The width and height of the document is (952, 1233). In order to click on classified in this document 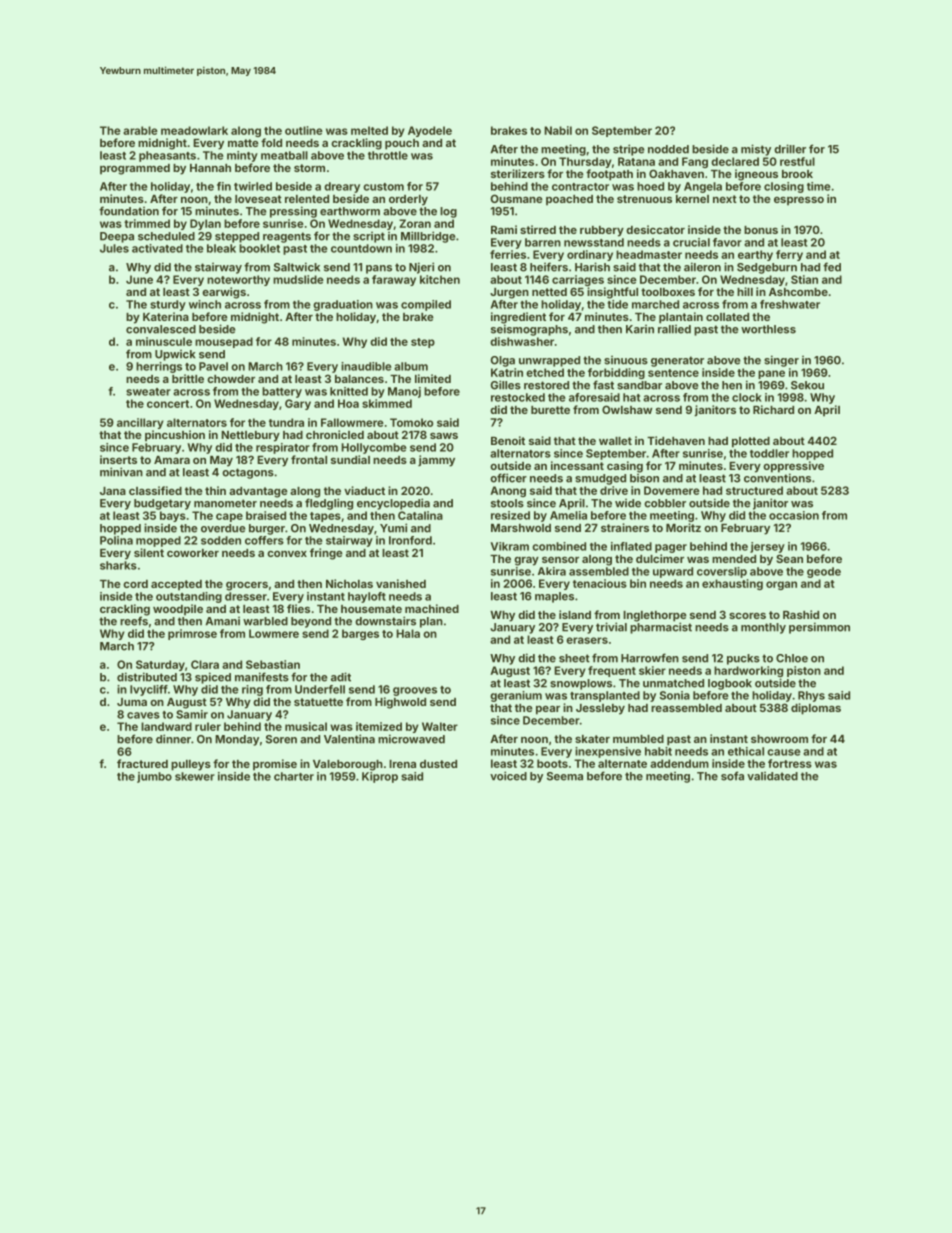, I will do `click(155, 490)`.
